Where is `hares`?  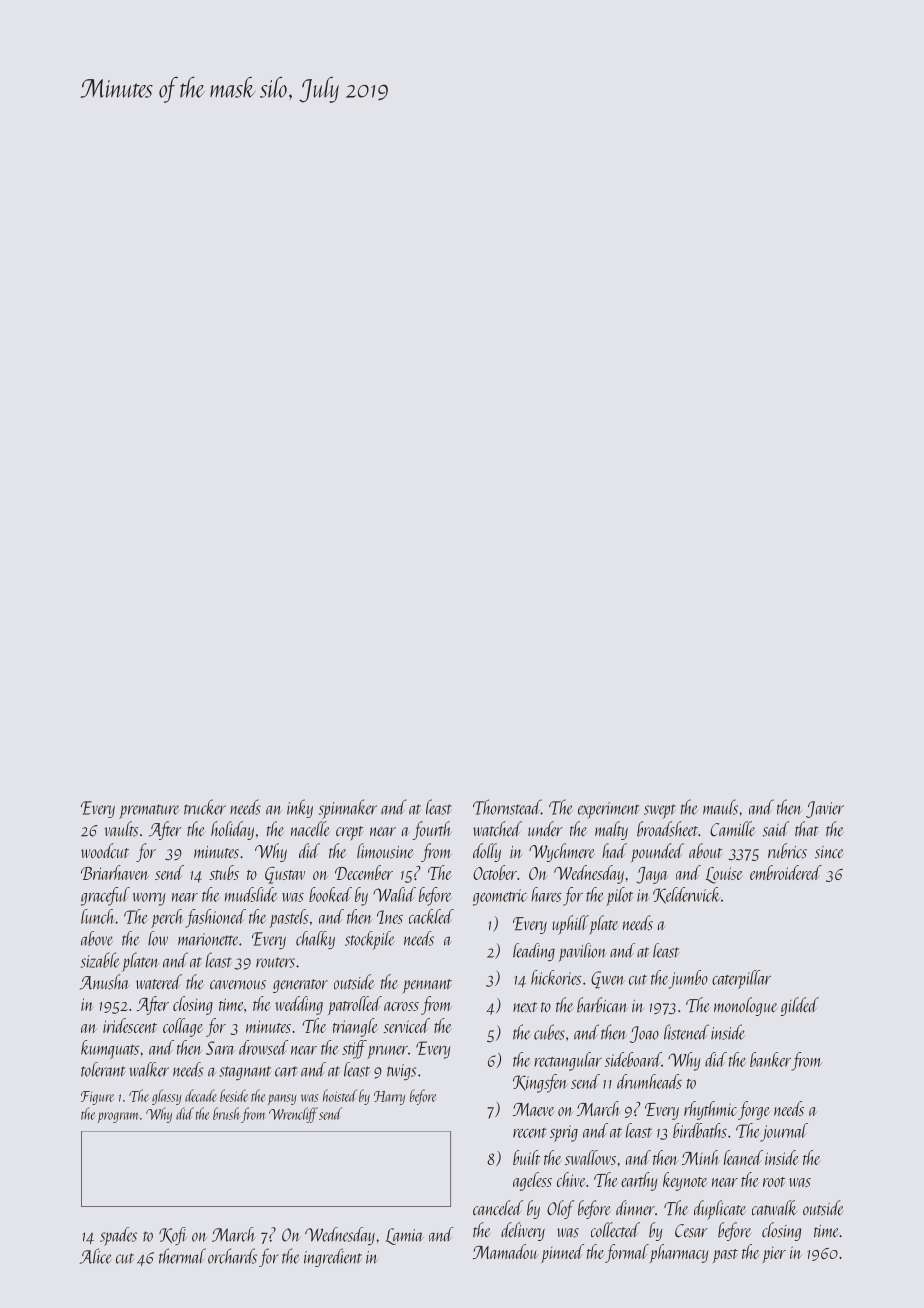 hares is located at coordinates (546, 894).
